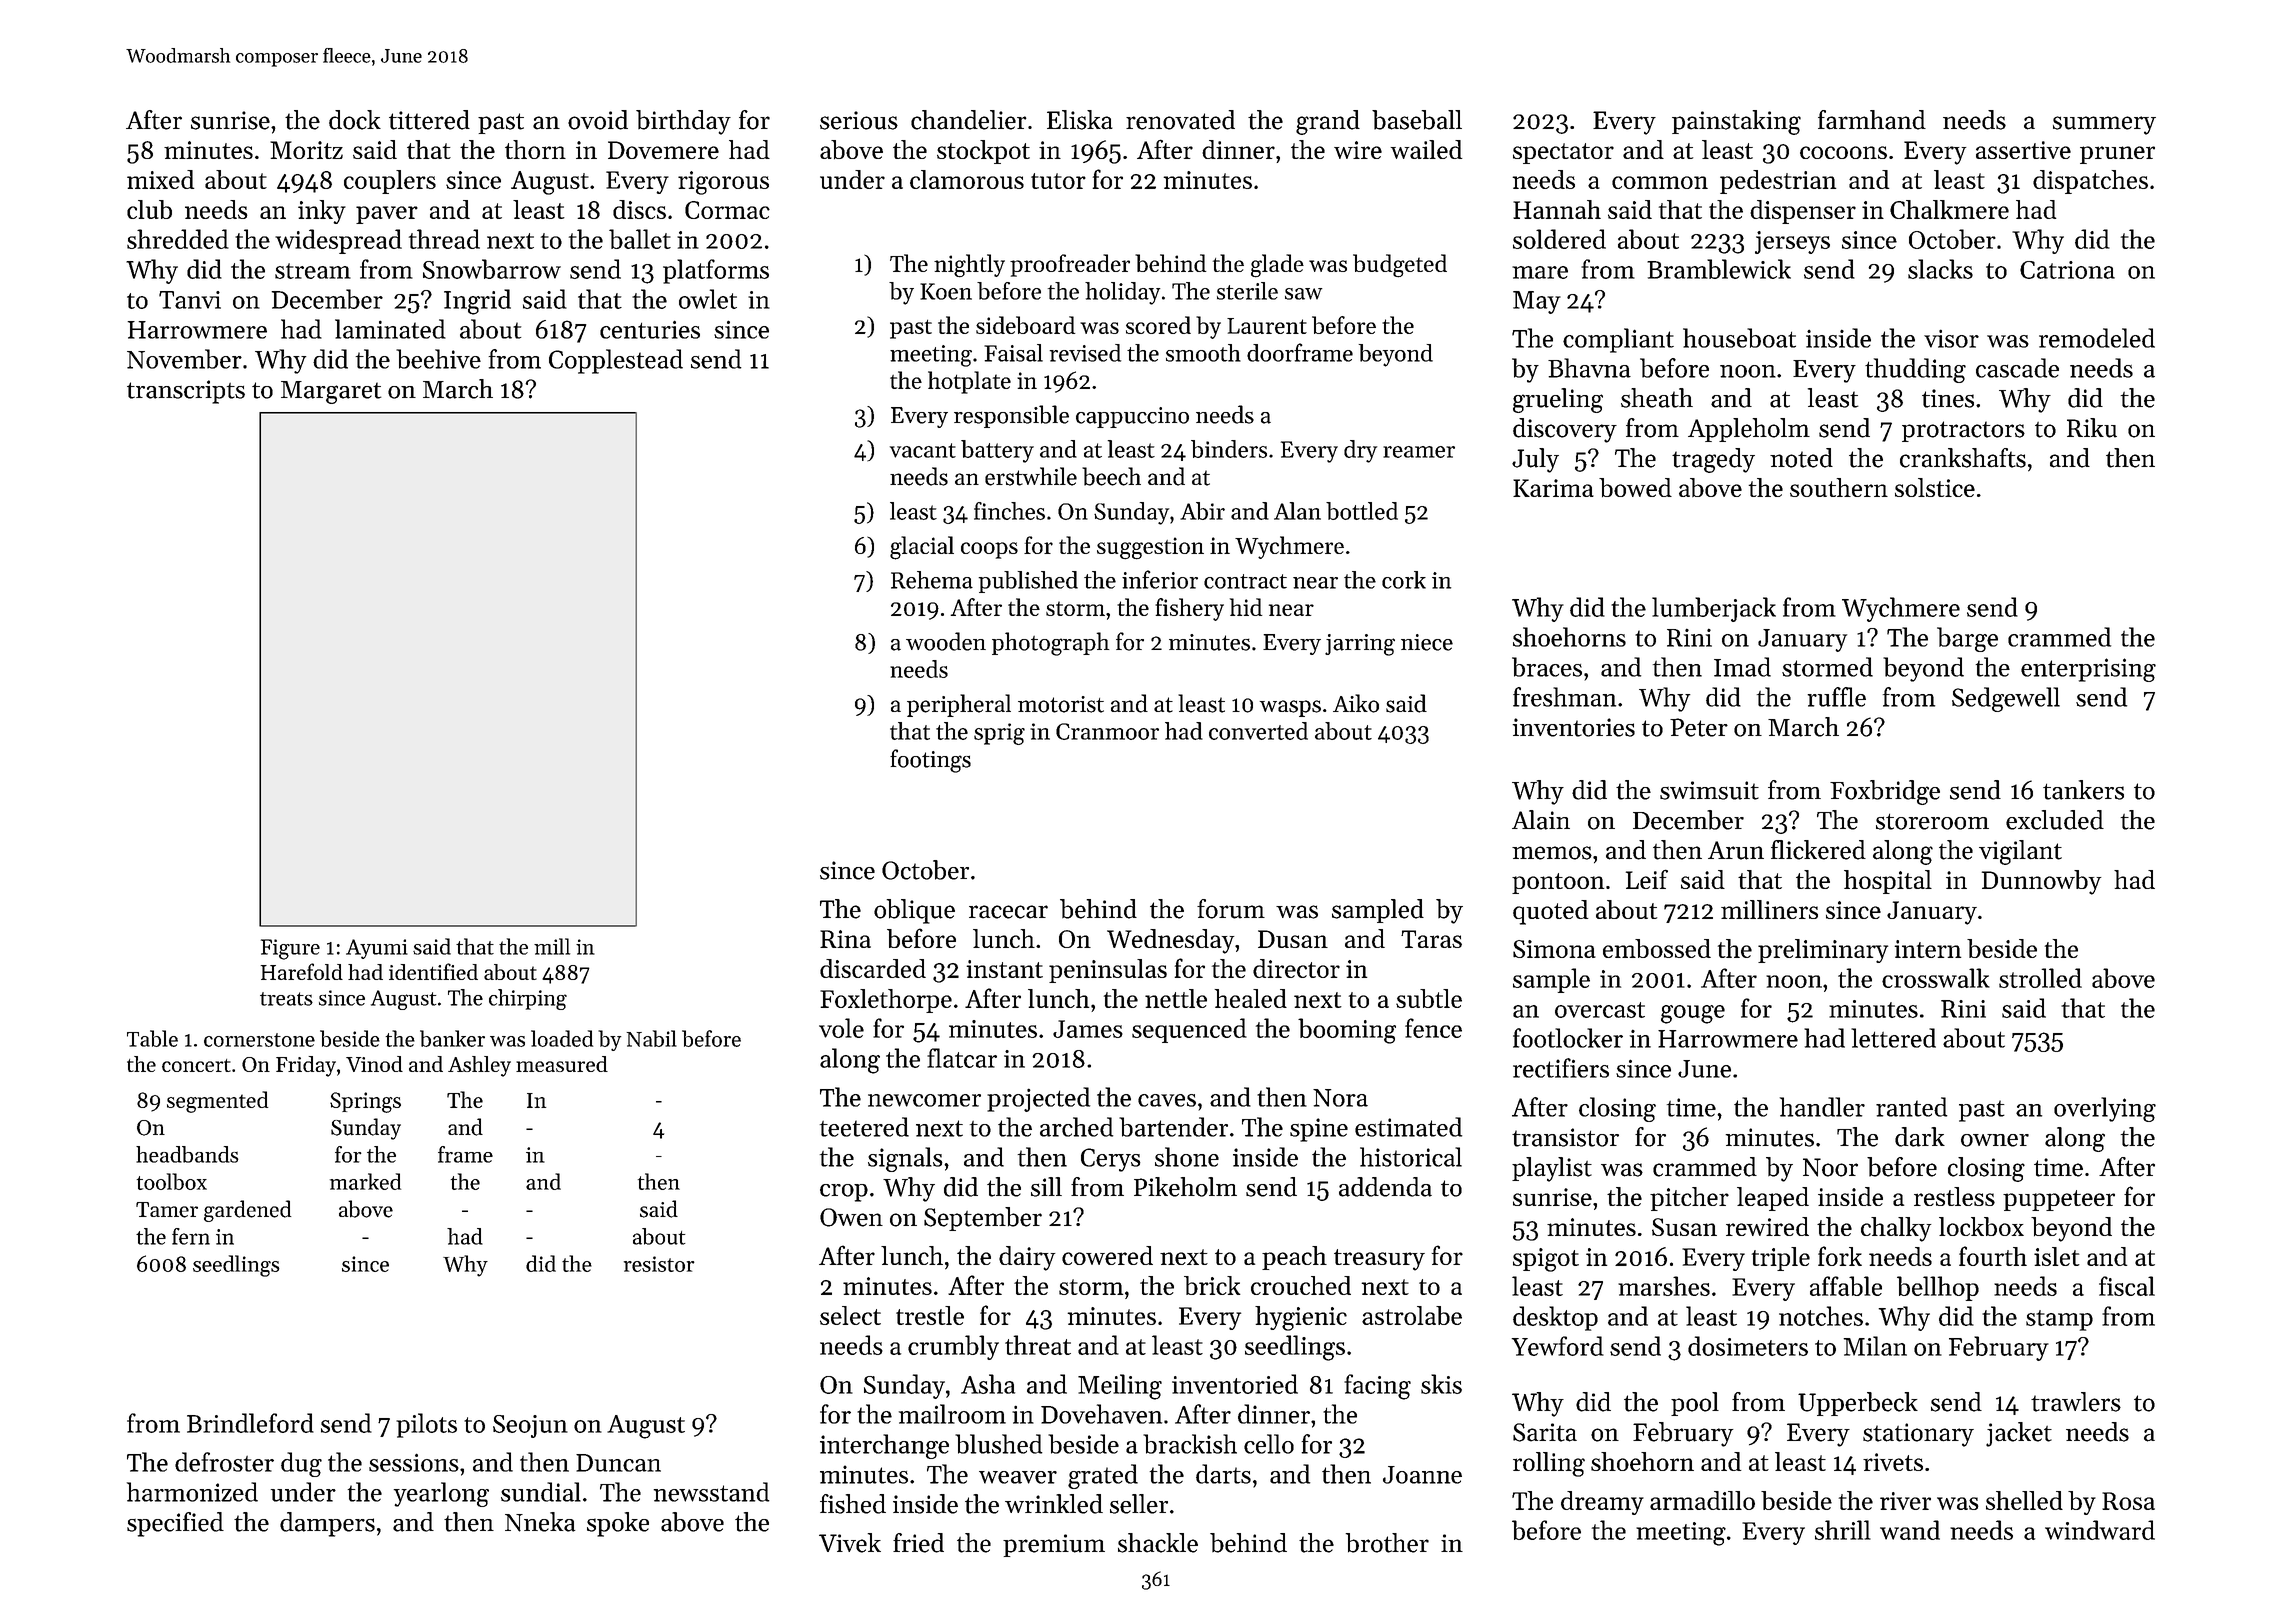  I want to click on ruffle, so click(1836, 697).
